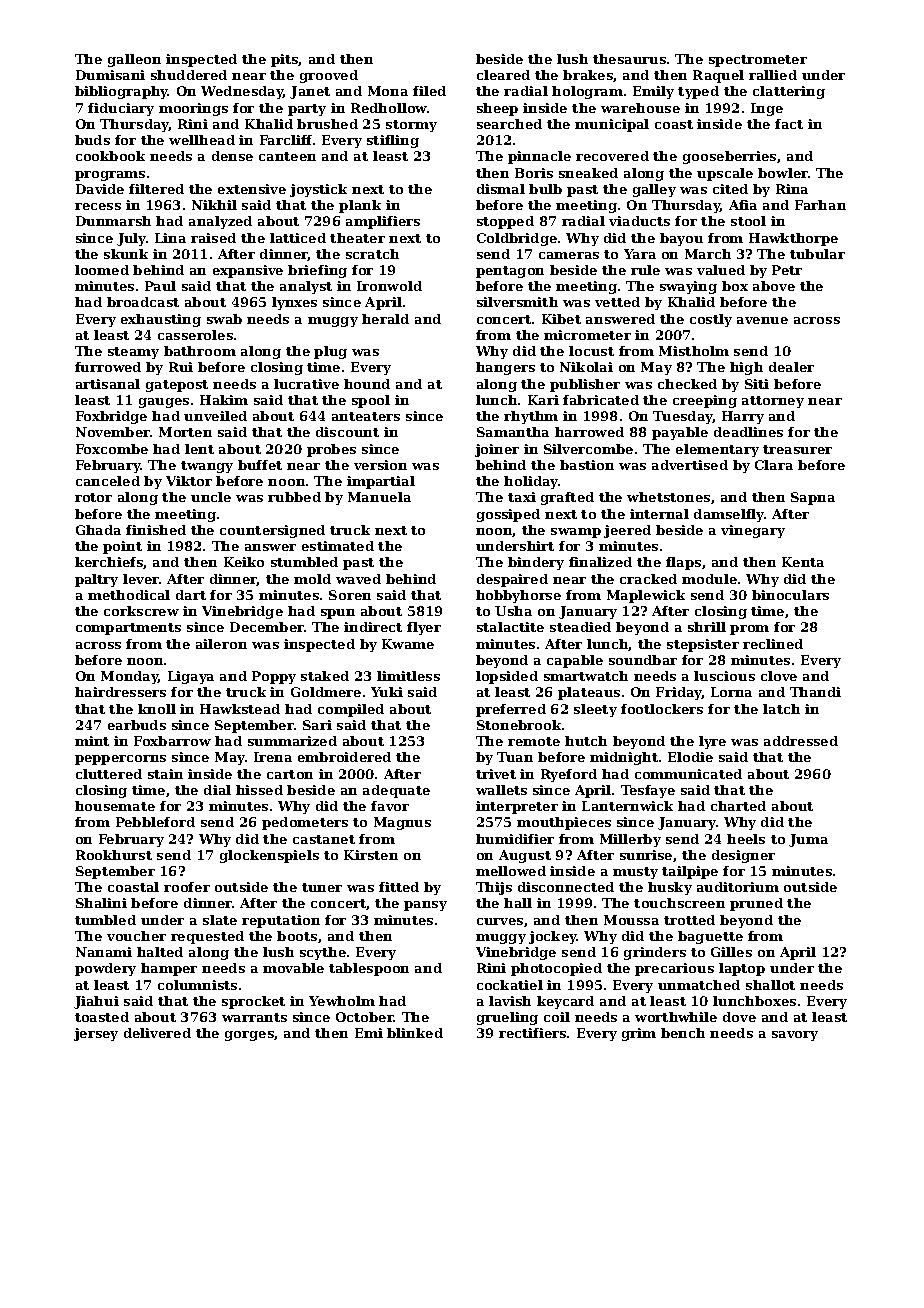 The width and height of the page is (924, 1308). Describe the element at coordinates (93, 497) in the page. I see `rotor` at that location.
